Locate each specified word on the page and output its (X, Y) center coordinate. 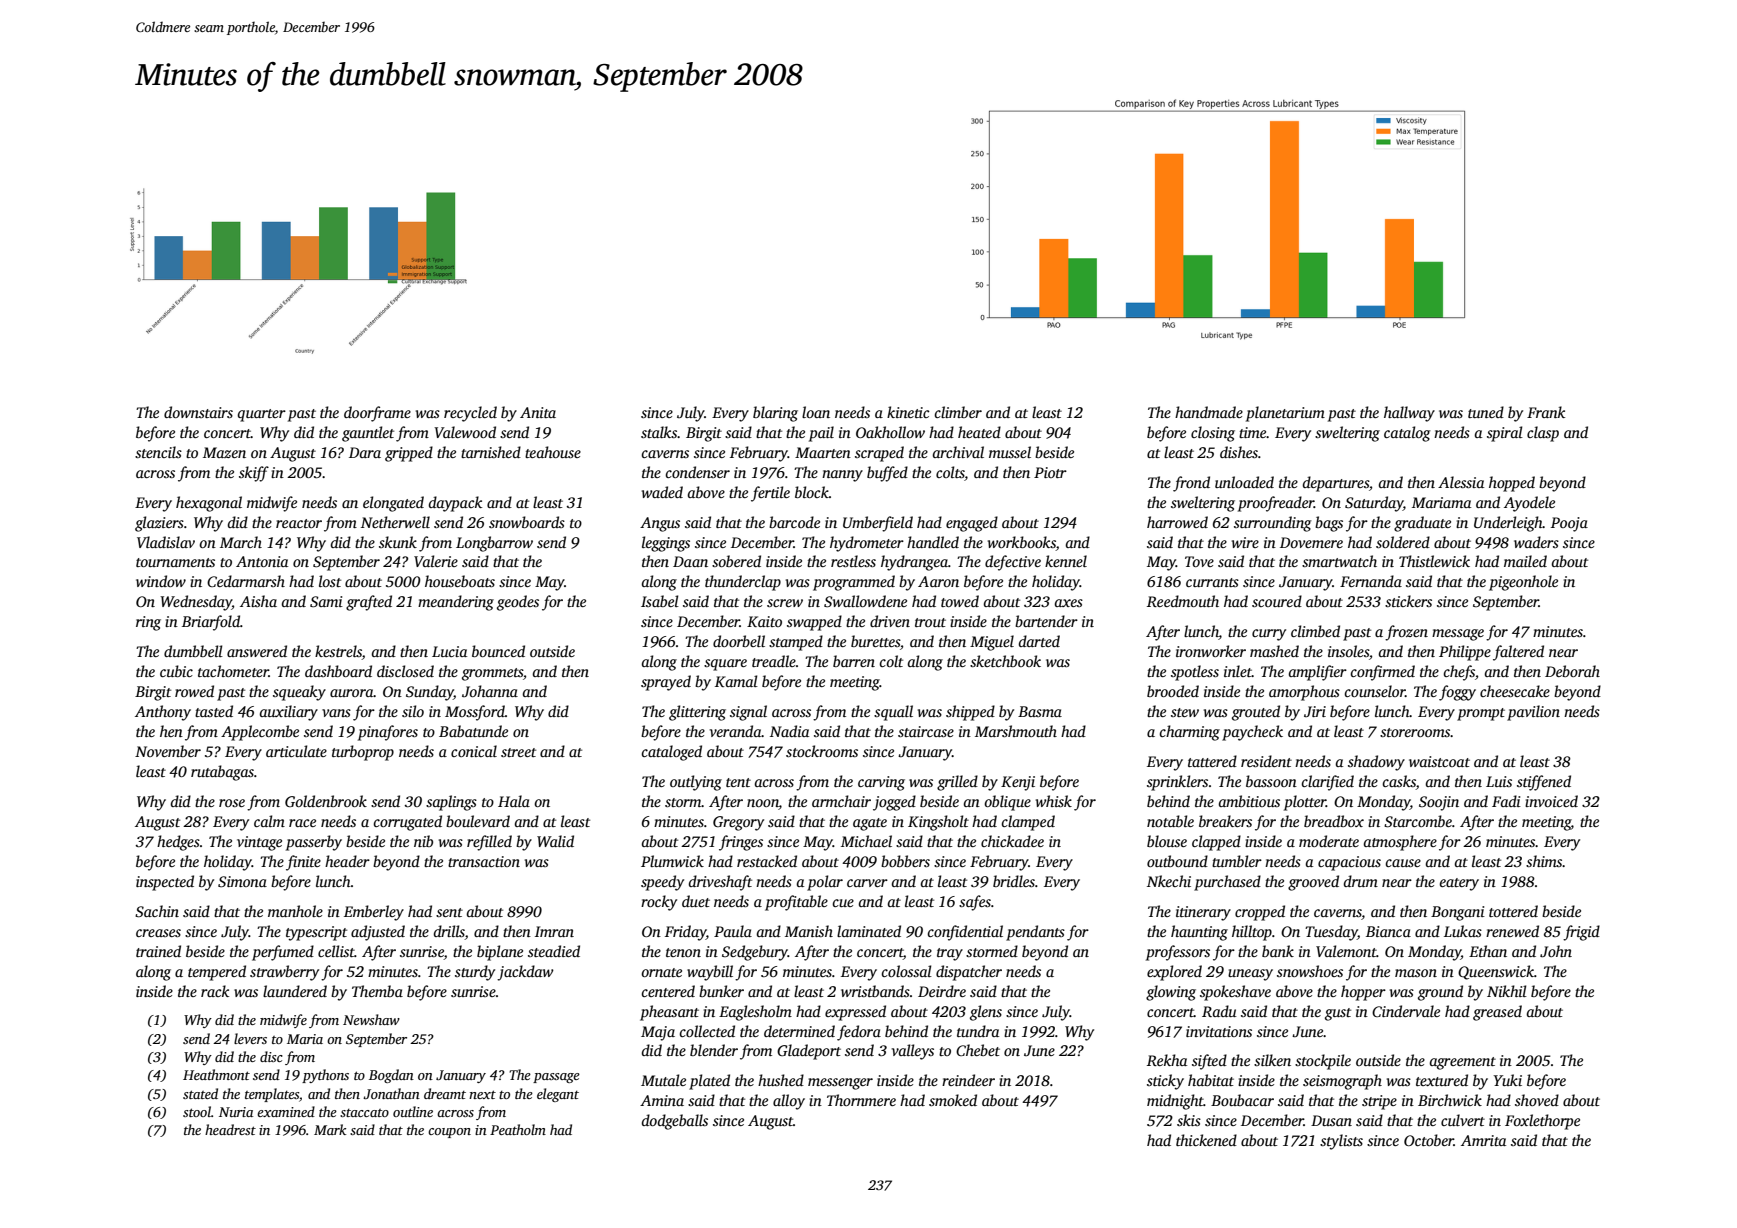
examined (286, 1111)
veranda (736, 731)
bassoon (1271, 781)
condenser (697, 472)
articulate (296, 751)
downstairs (198, 412)
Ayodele (1529, 504)
